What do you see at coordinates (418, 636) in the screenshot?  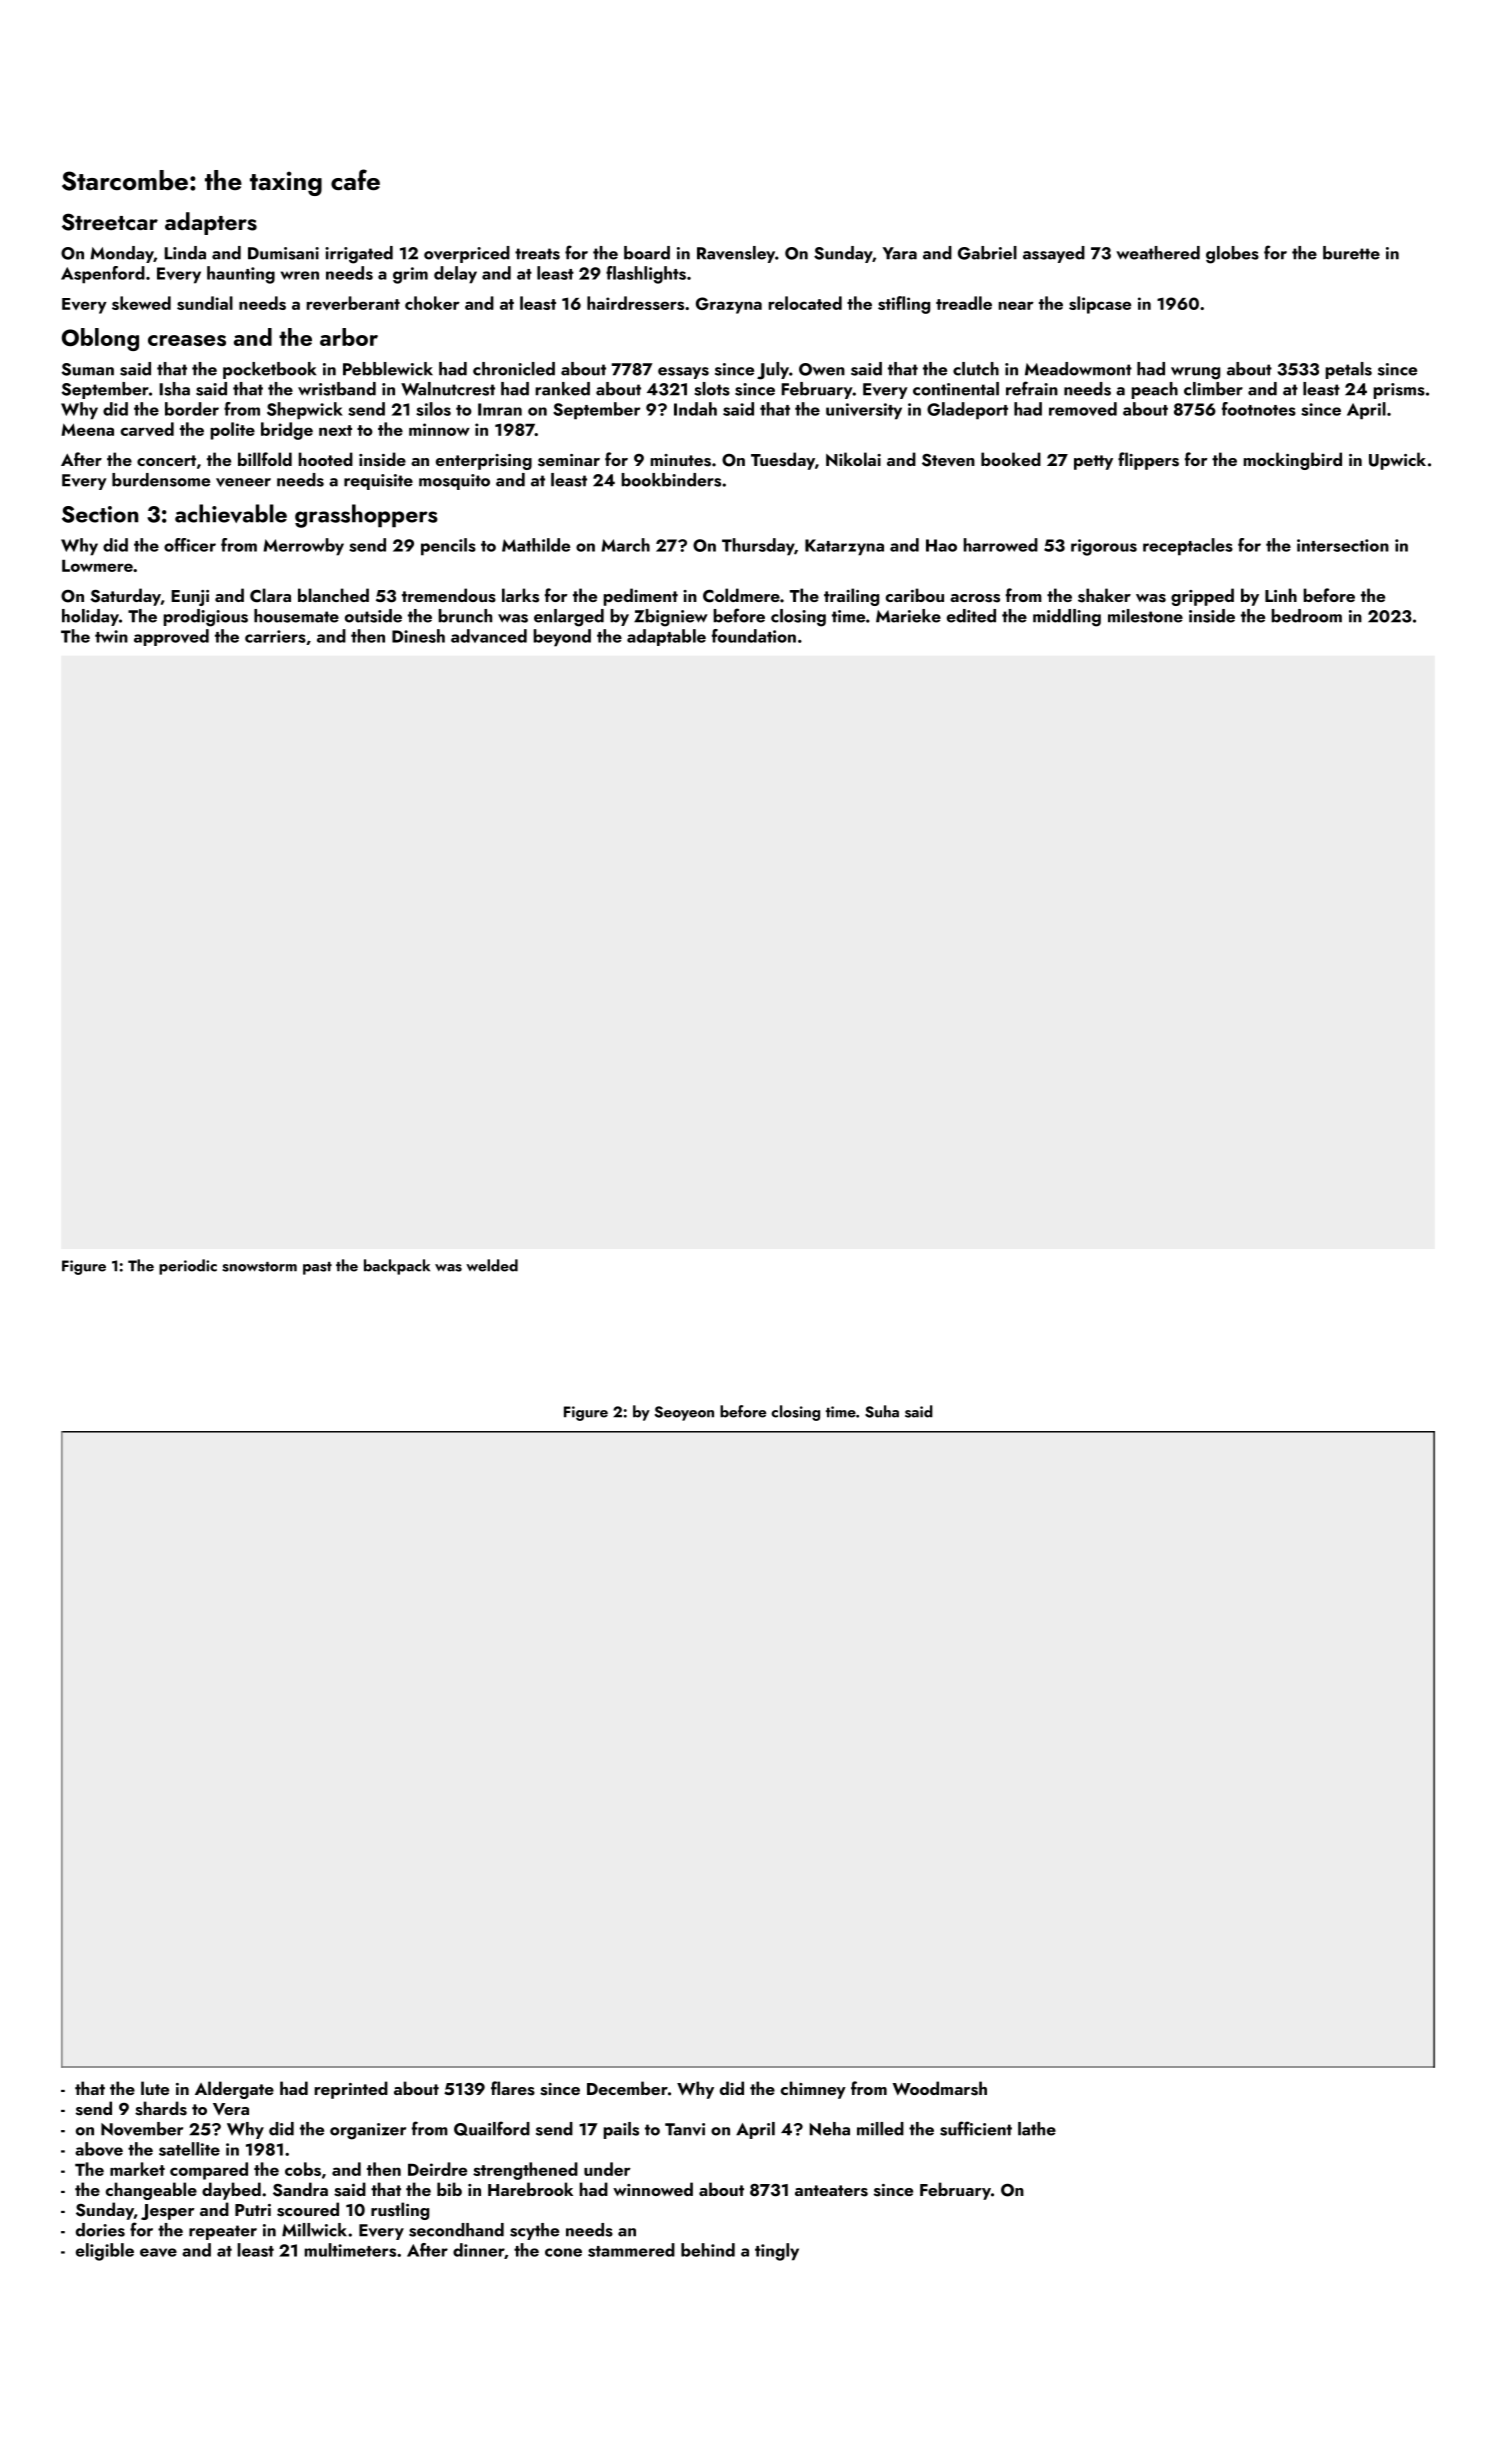 I see `Dinesh` at bounding box center [418, 636].
